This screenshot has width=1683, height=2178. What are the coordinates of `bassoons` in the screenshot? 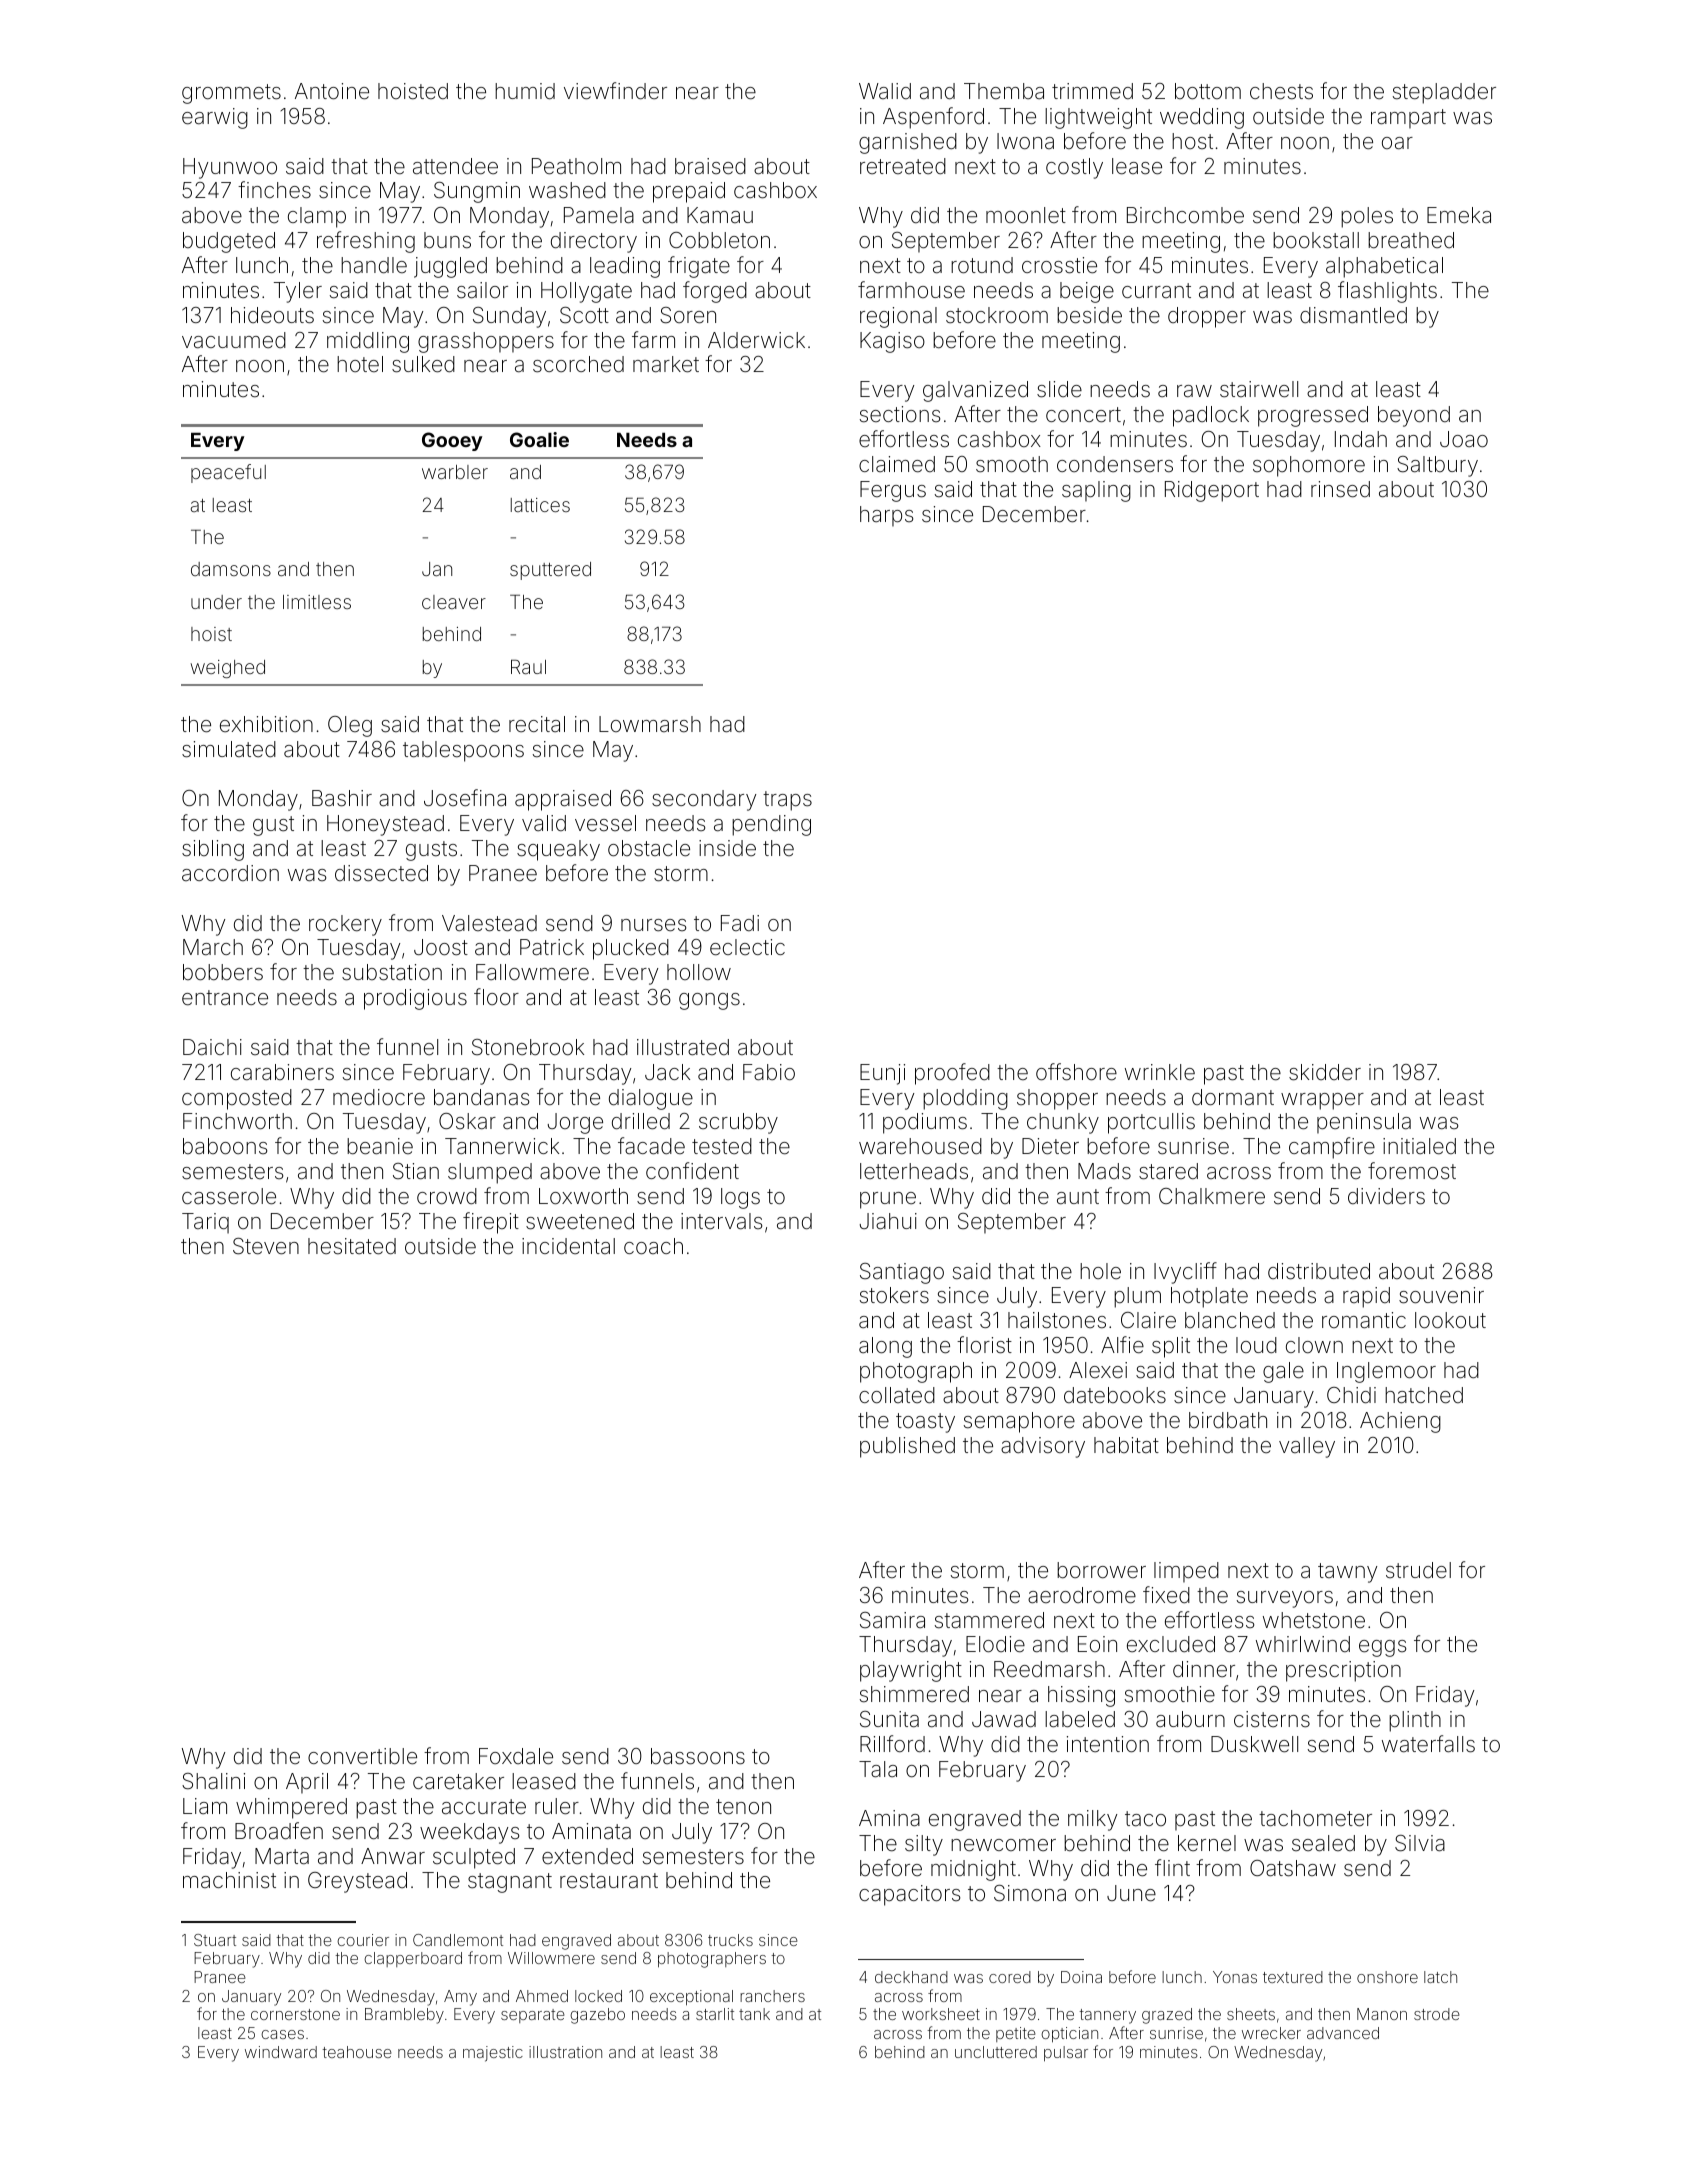 It's located at (698, 1756).
